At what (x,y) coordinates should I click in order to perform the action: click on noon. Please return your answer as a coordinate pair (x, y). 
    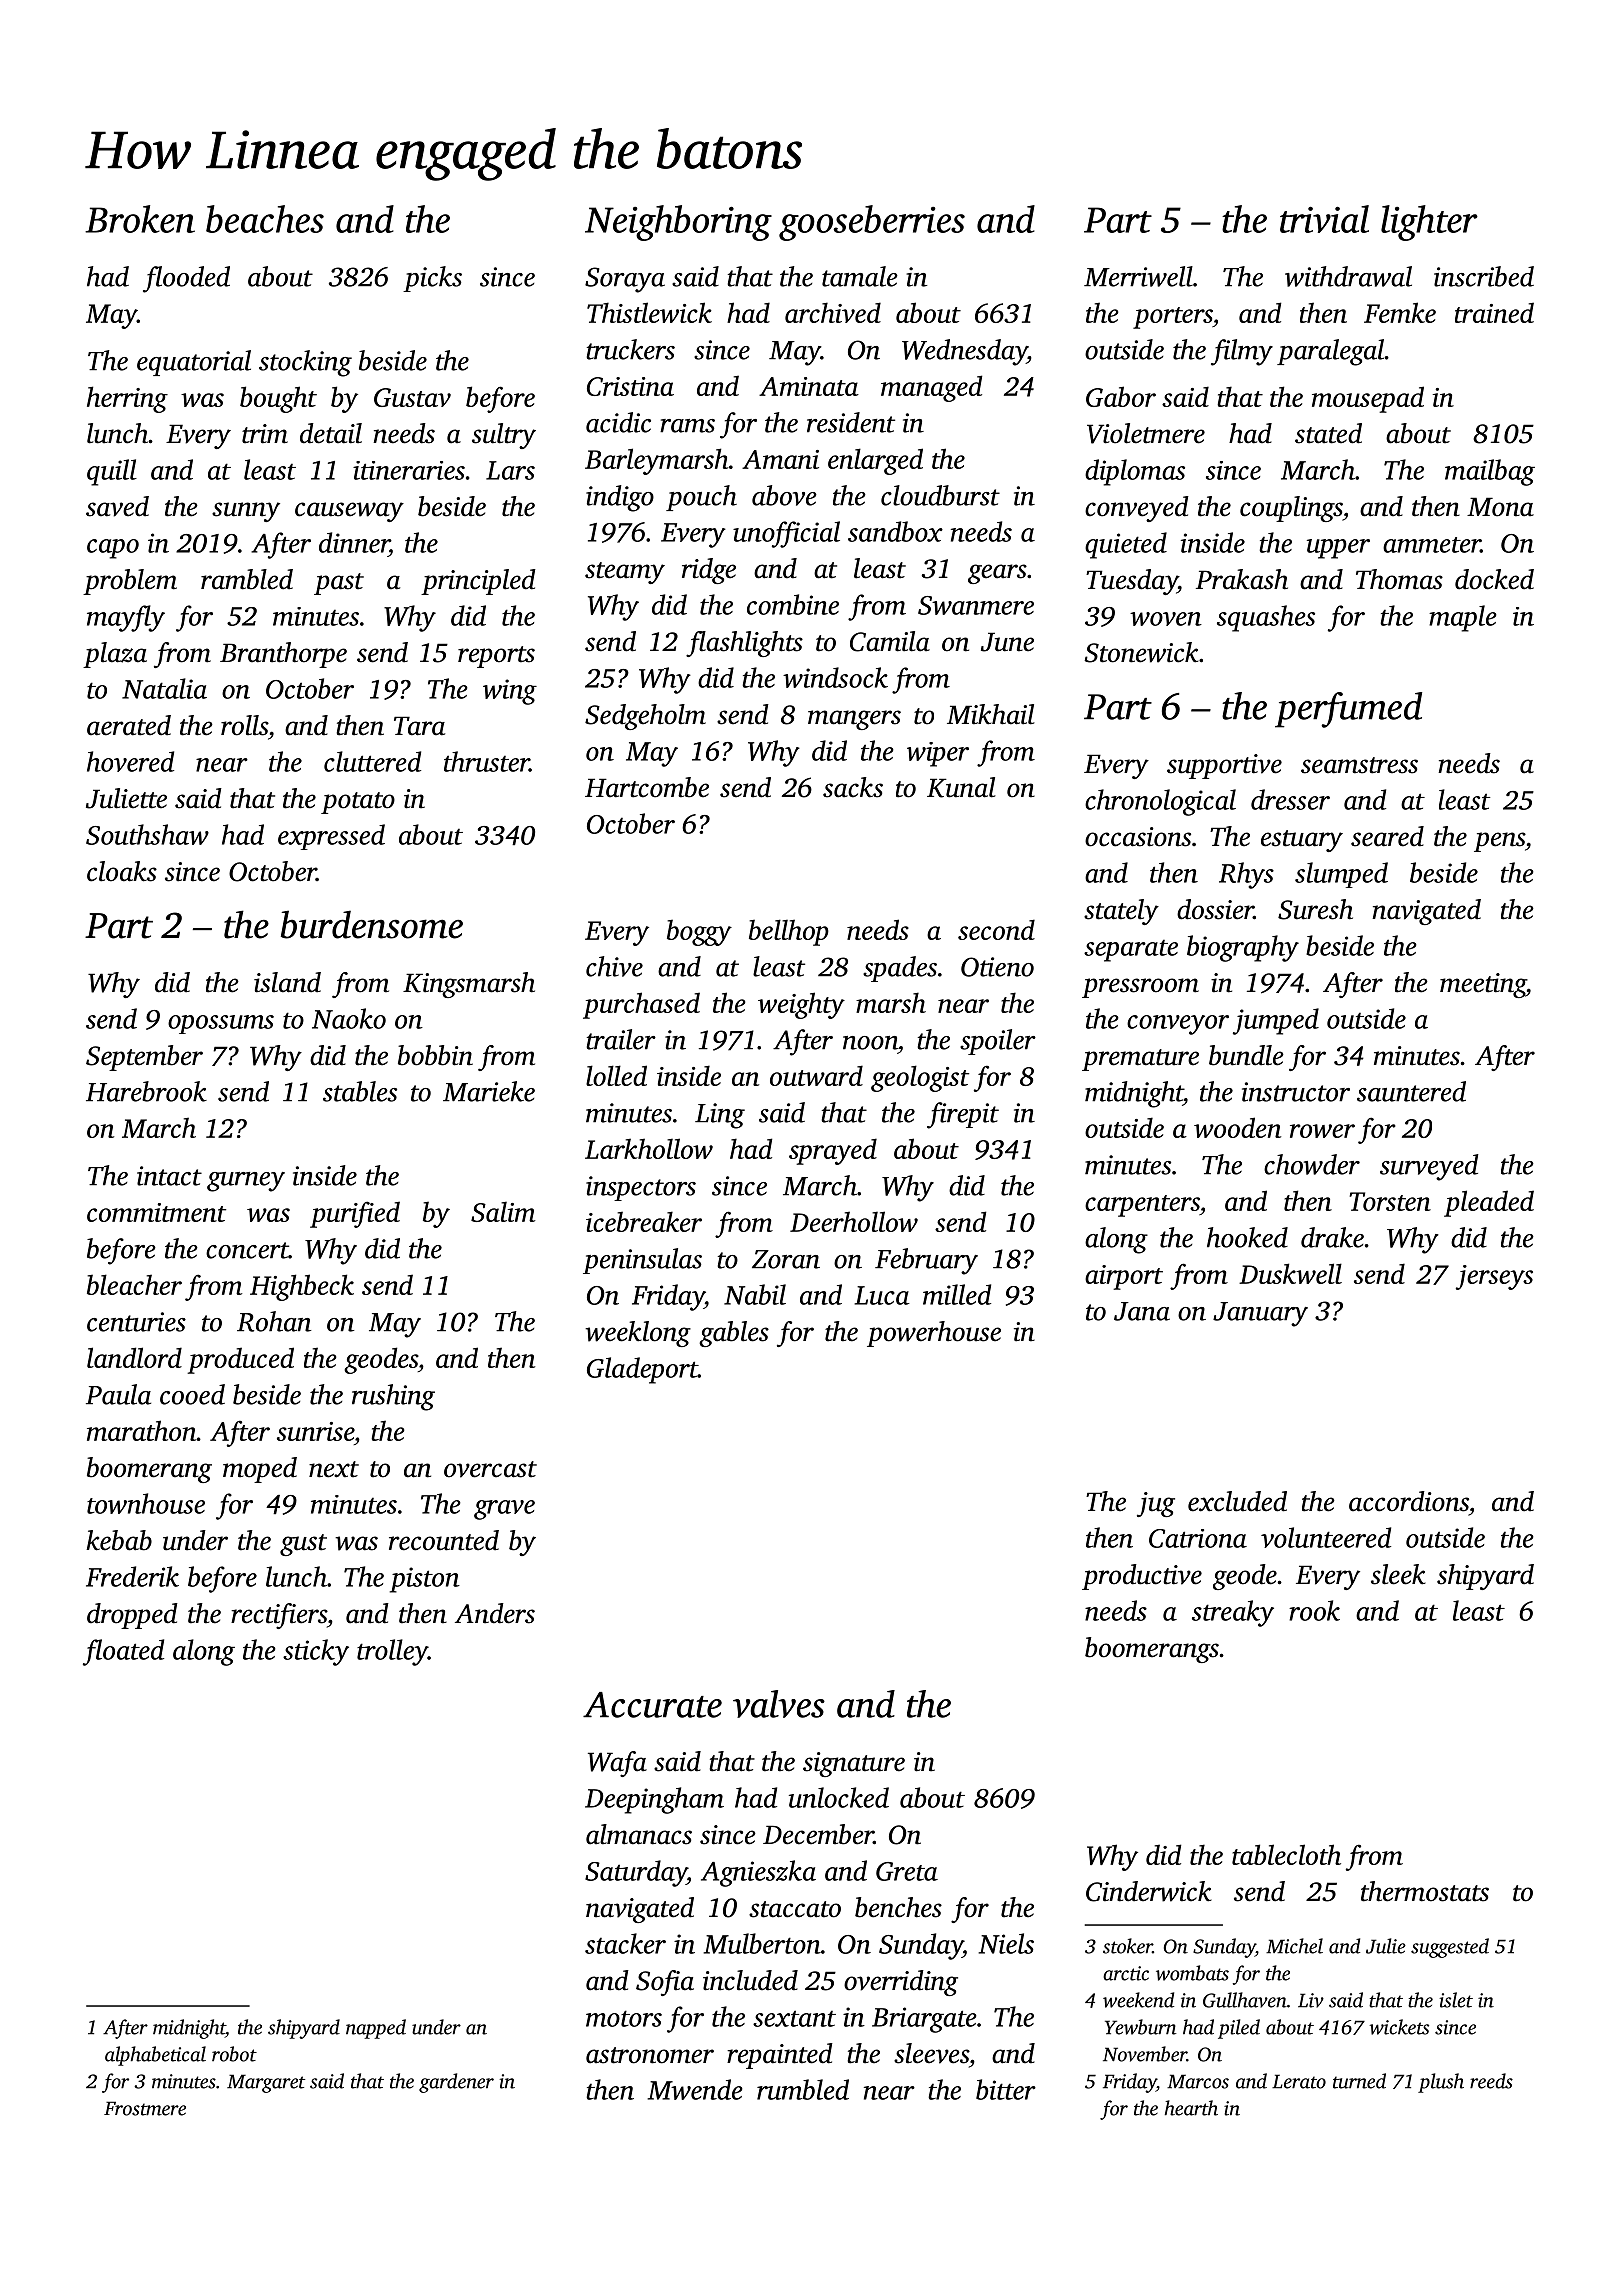
    Looking at the image, I should click on (870, 1043).
